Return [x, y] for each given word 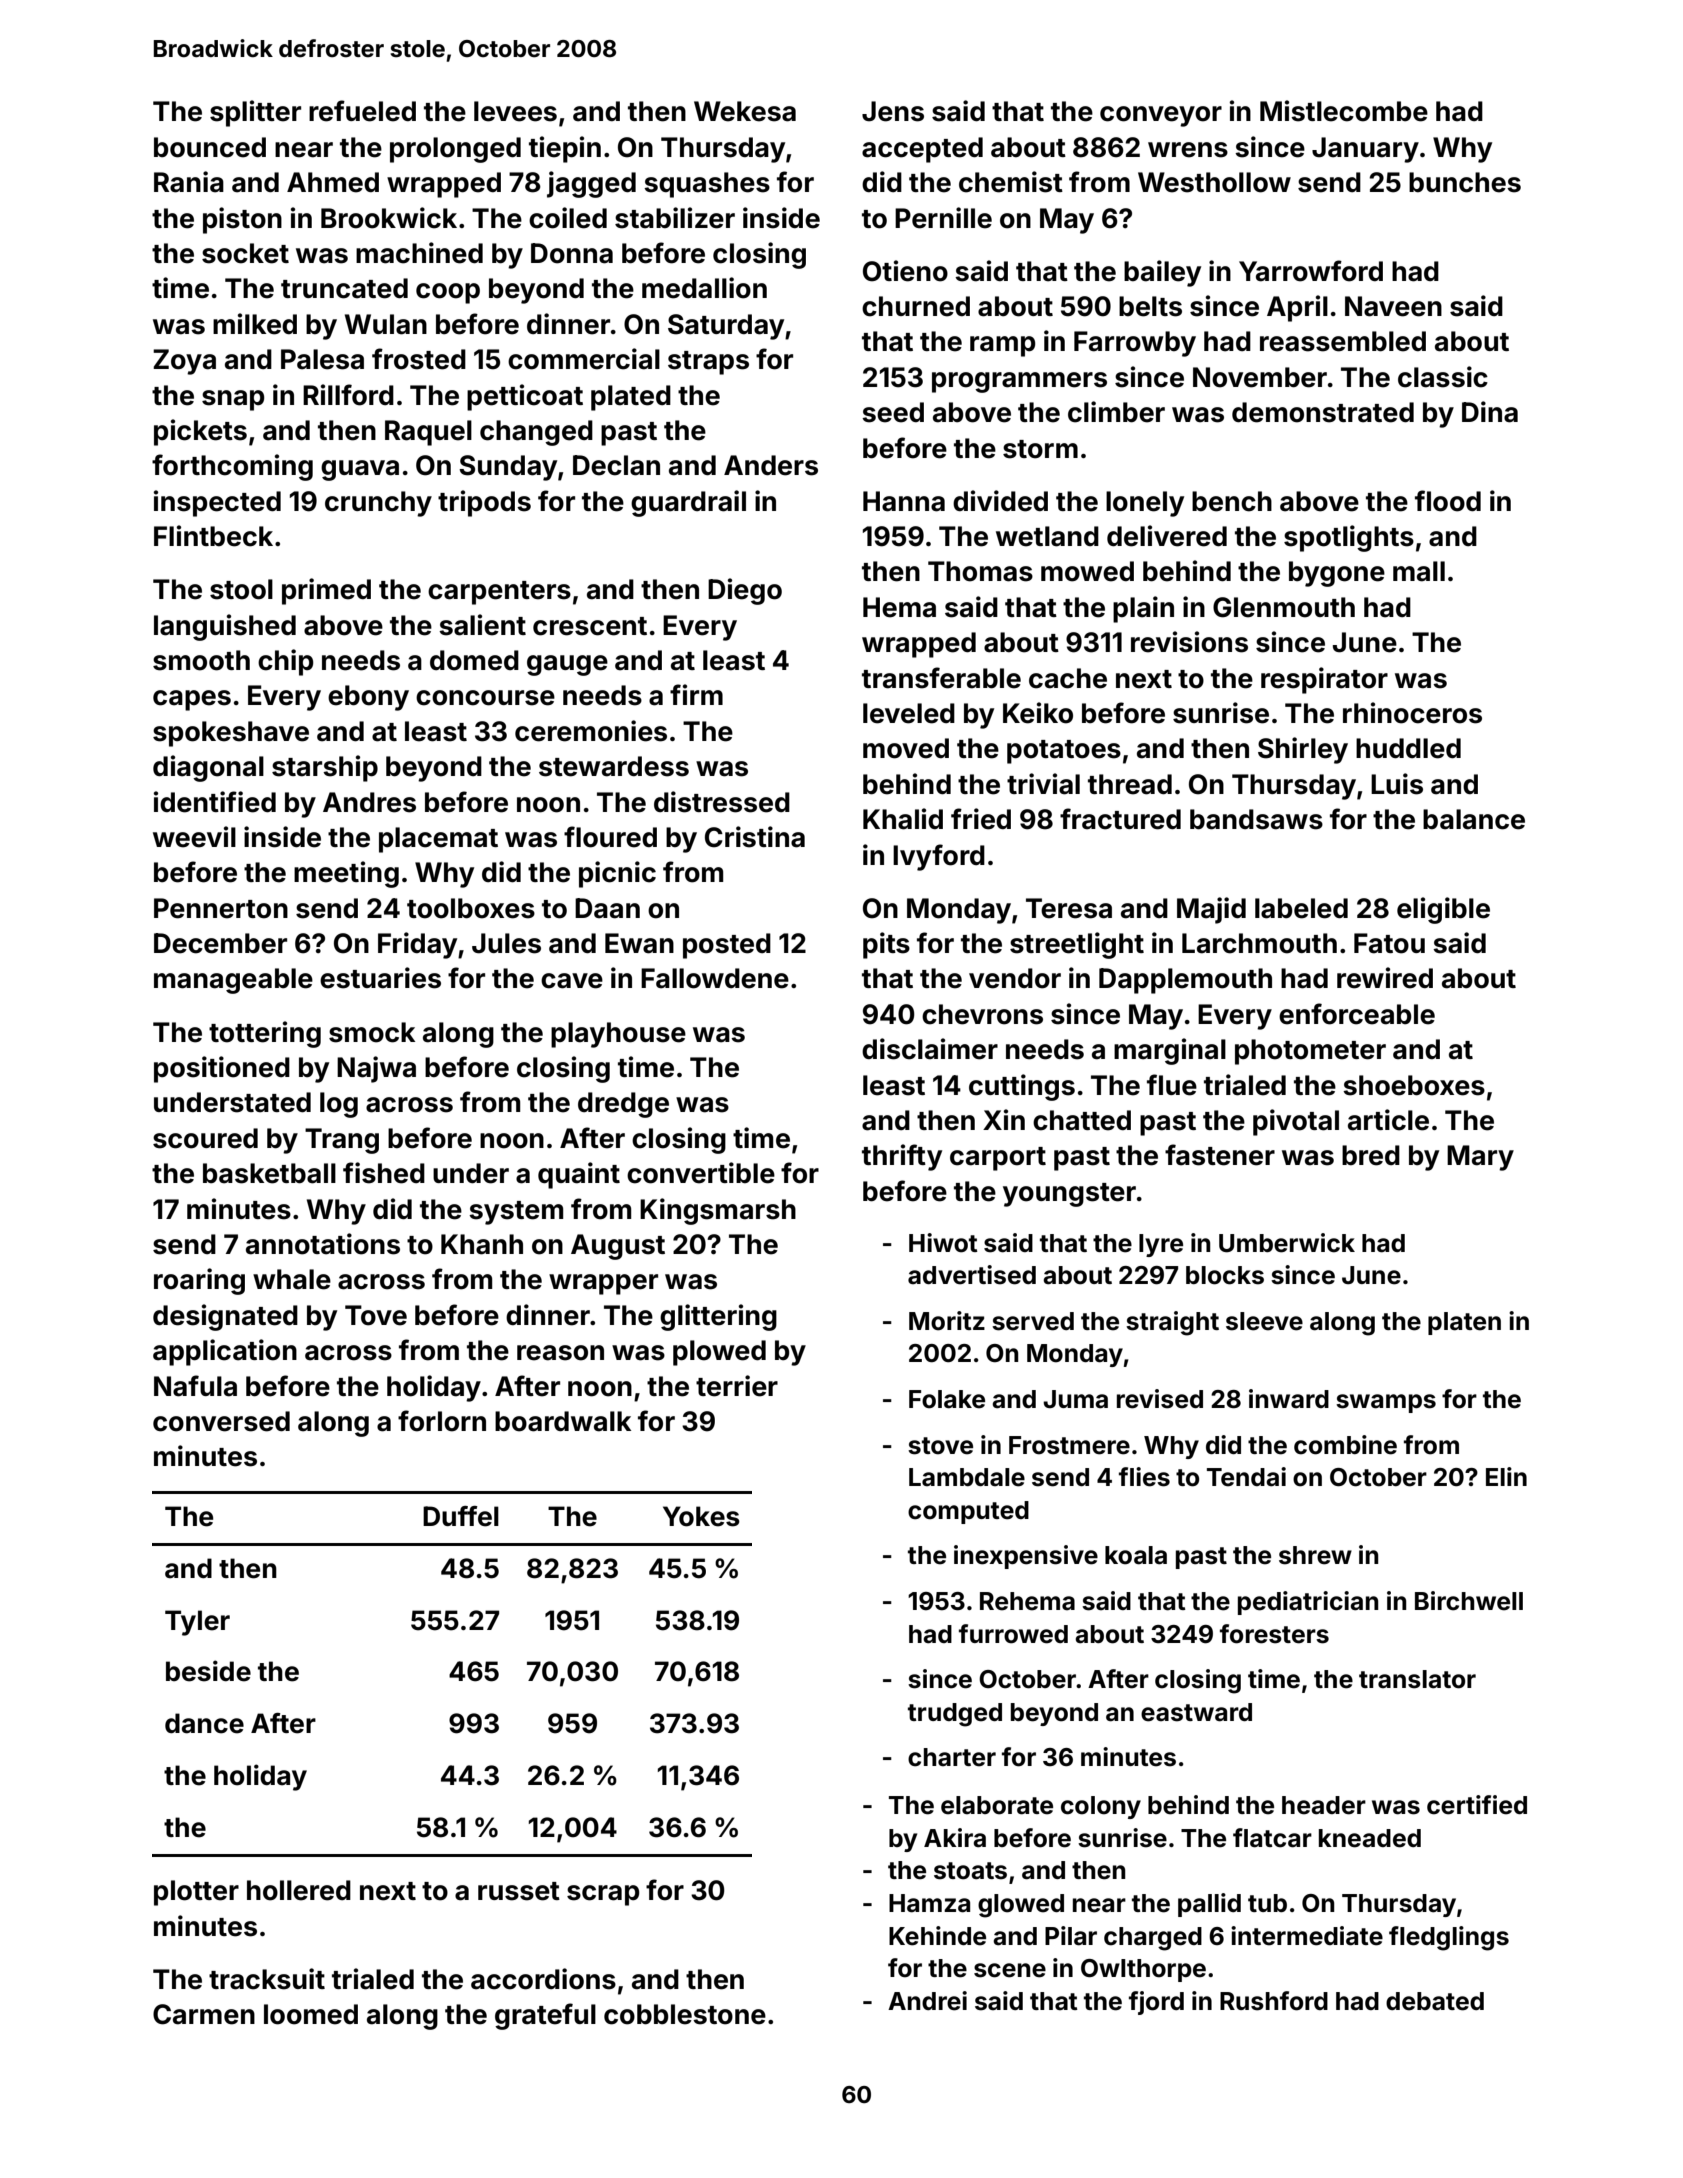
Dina [1490, 412]
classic [1443, 377]
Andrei [927, 2001]
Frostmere [1069, 1445]
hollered [299, 1890]
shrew [1315, 1555]
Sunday [508, 468]
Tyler [197, 1623]
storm [1040, 449]
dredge [623, 1105]
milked [255, 324]
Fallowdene [715, 978]
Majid [1211, 910]
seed [893, 412]
